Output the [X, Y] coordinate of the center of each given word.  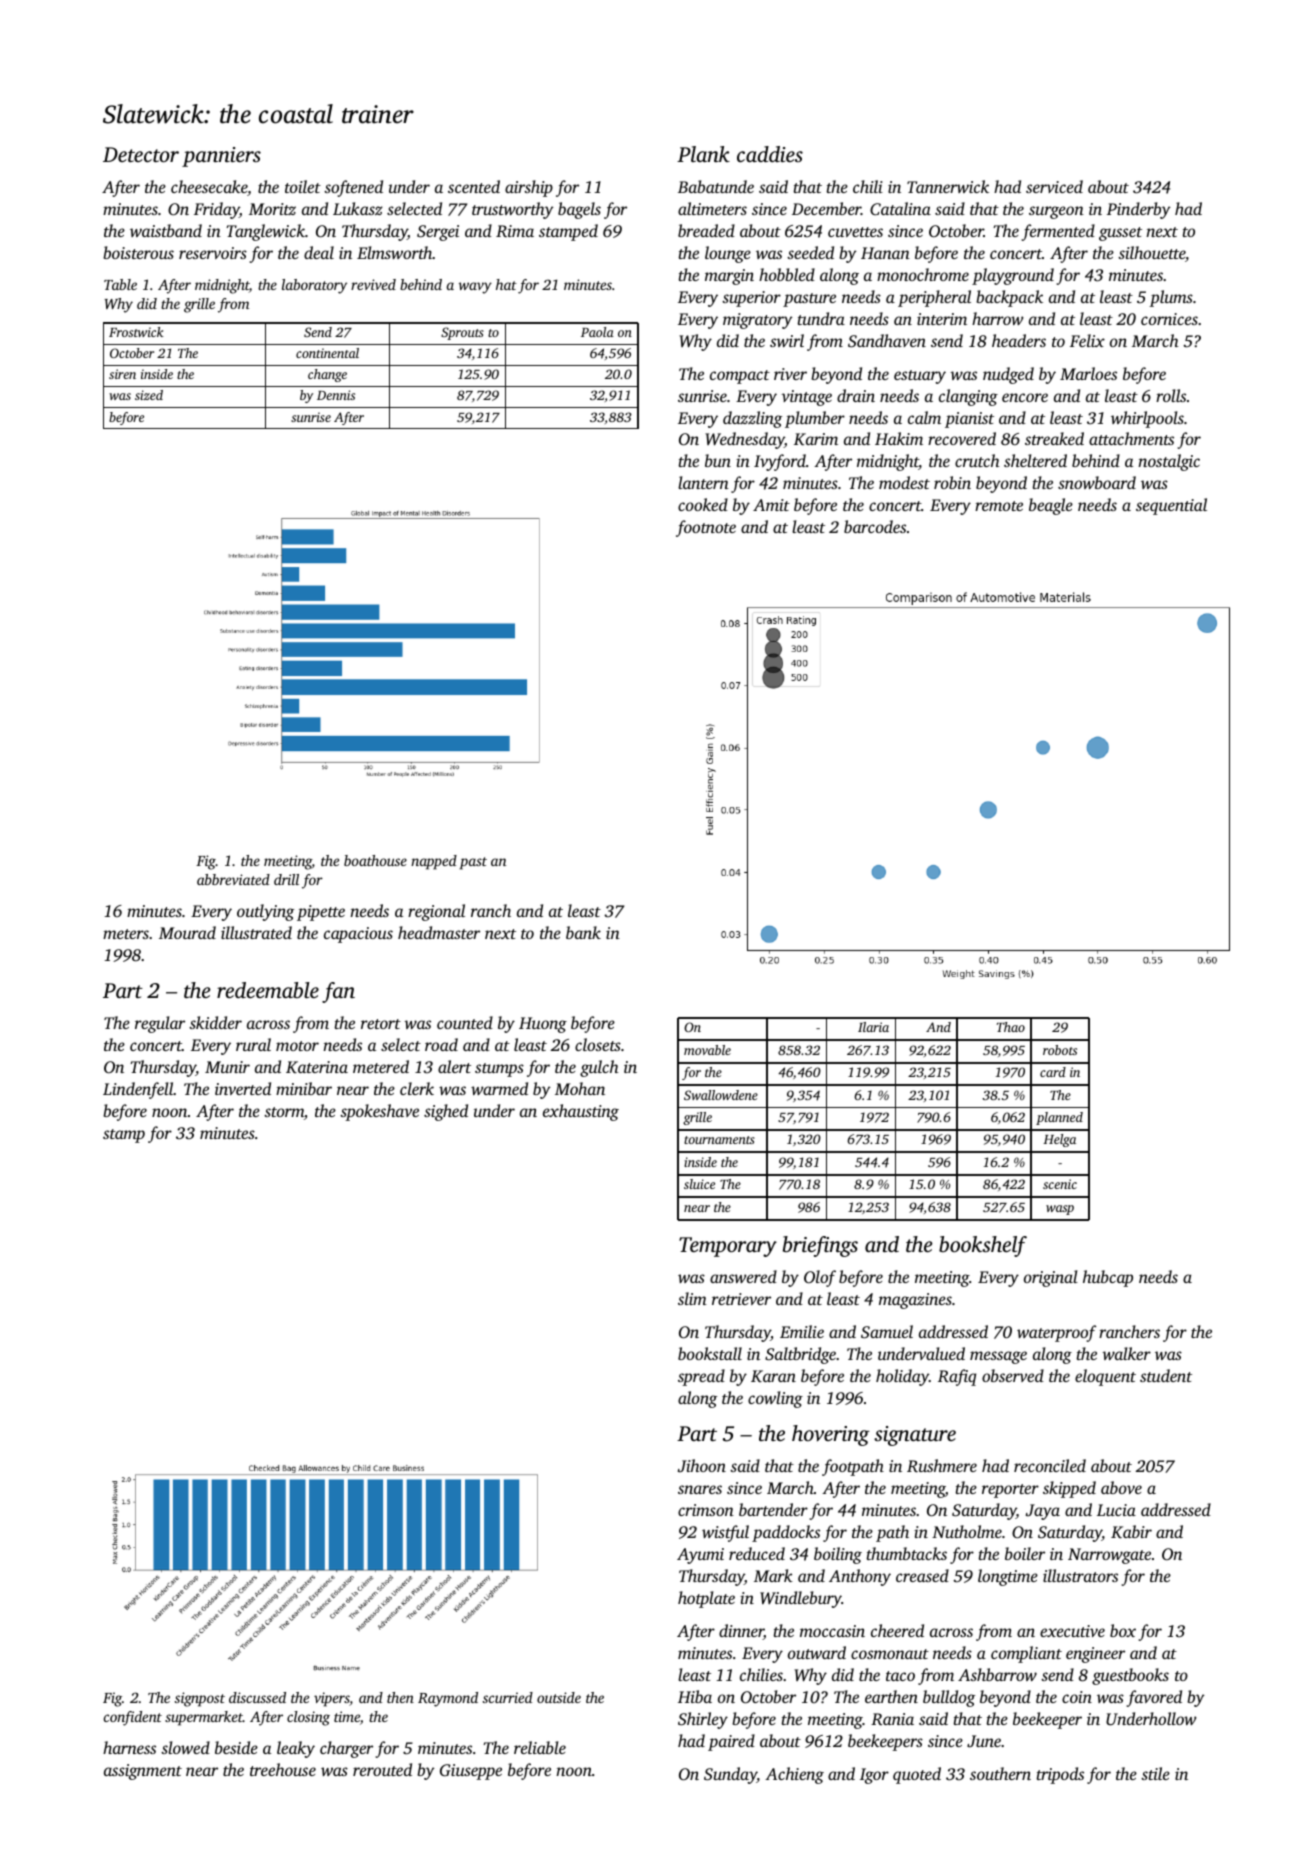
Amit [771, 505]
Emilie [802, 1331]
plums [1171, 298]
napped [434, 862]
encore [1025, 397]
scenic [1060, 1184]
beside [236, 1747]
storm [284, 1112]
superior [751, 299]
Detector [141, 154]
